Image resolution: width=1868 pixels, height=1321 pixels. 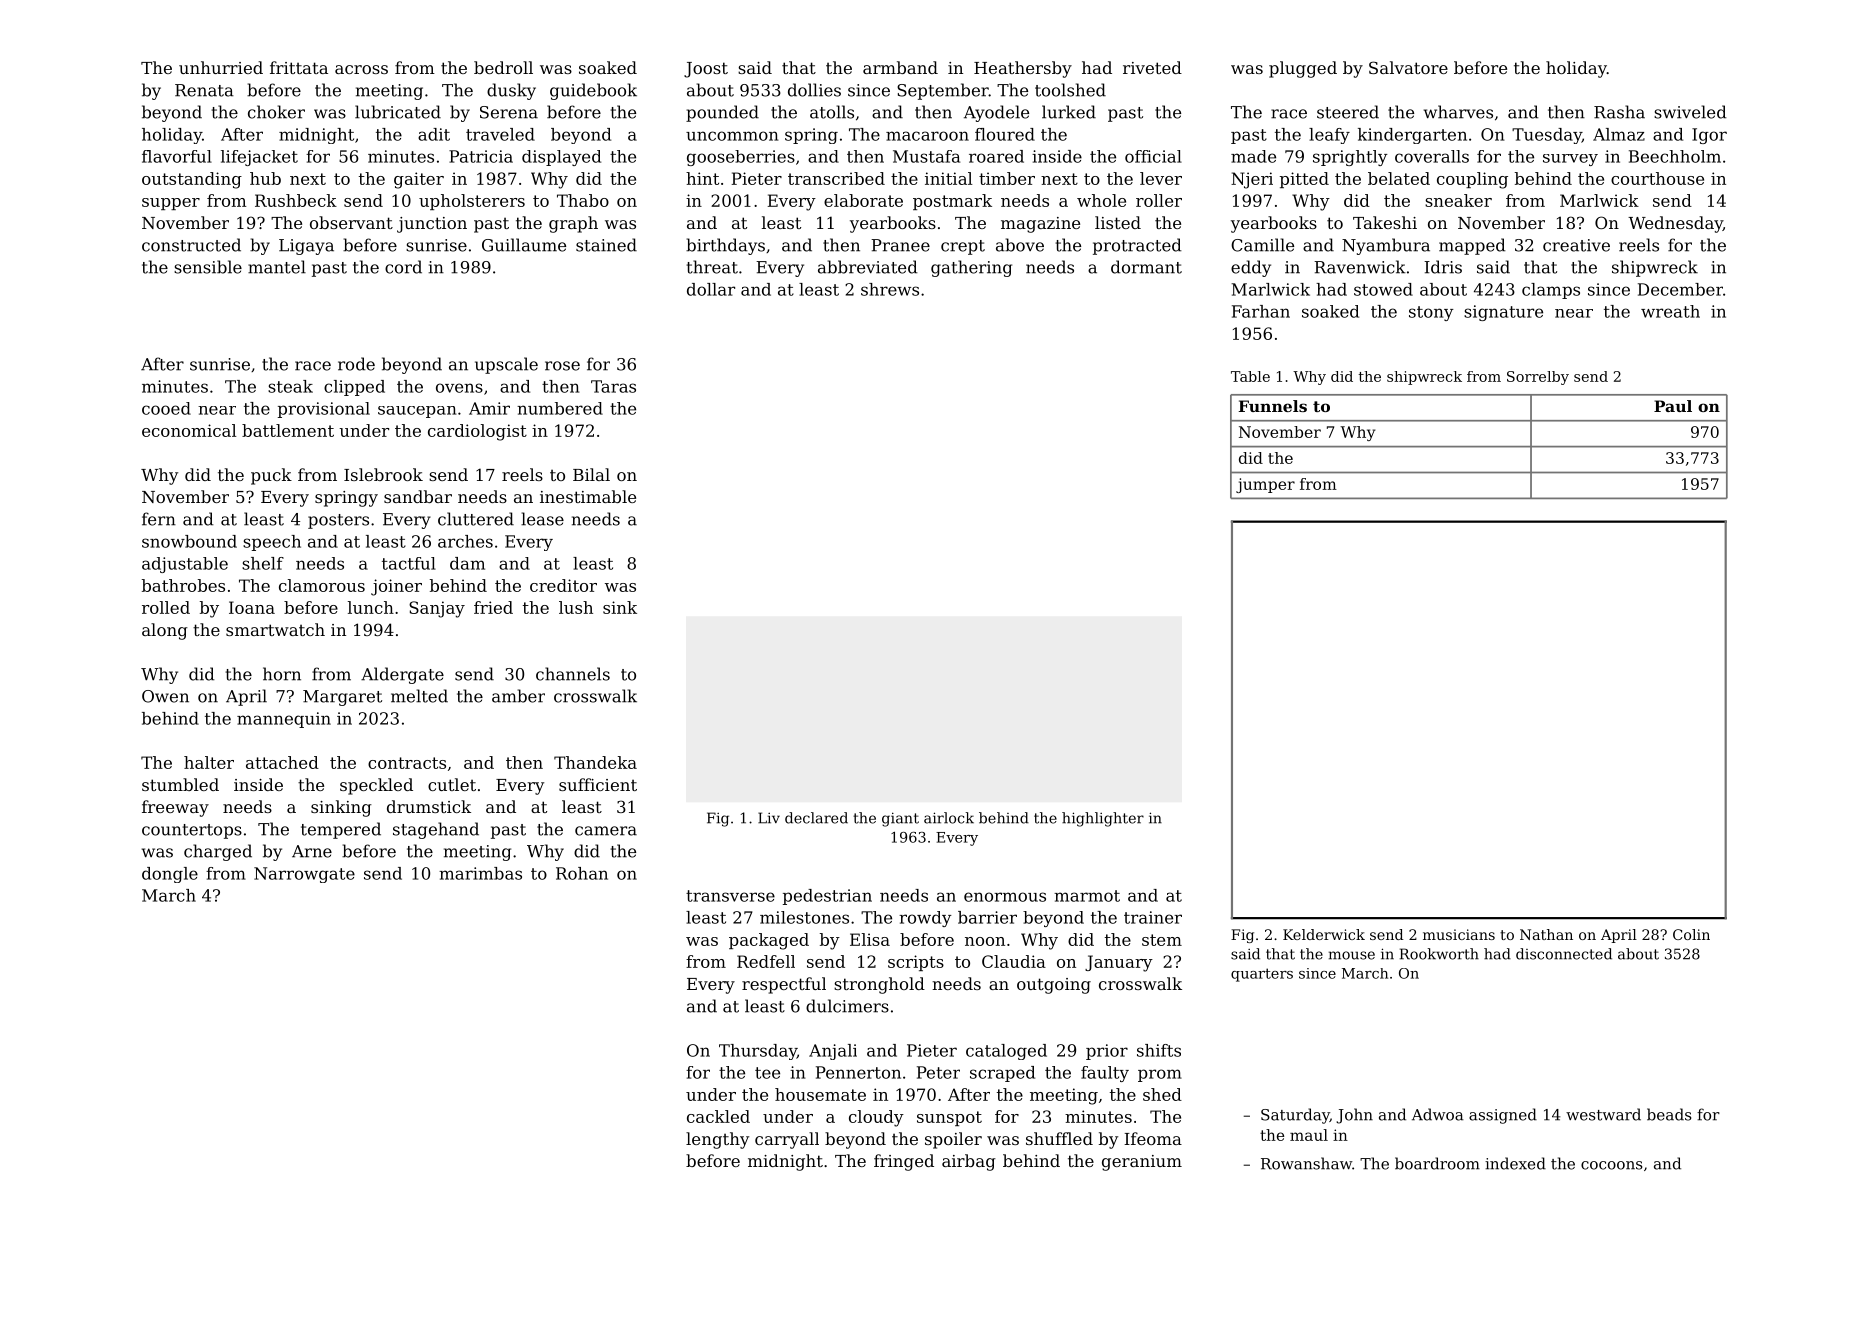 What do you see at coordinates (758, 1052) in the screenshot?
I see `Thursday` at bounding box center [758, 1052].
